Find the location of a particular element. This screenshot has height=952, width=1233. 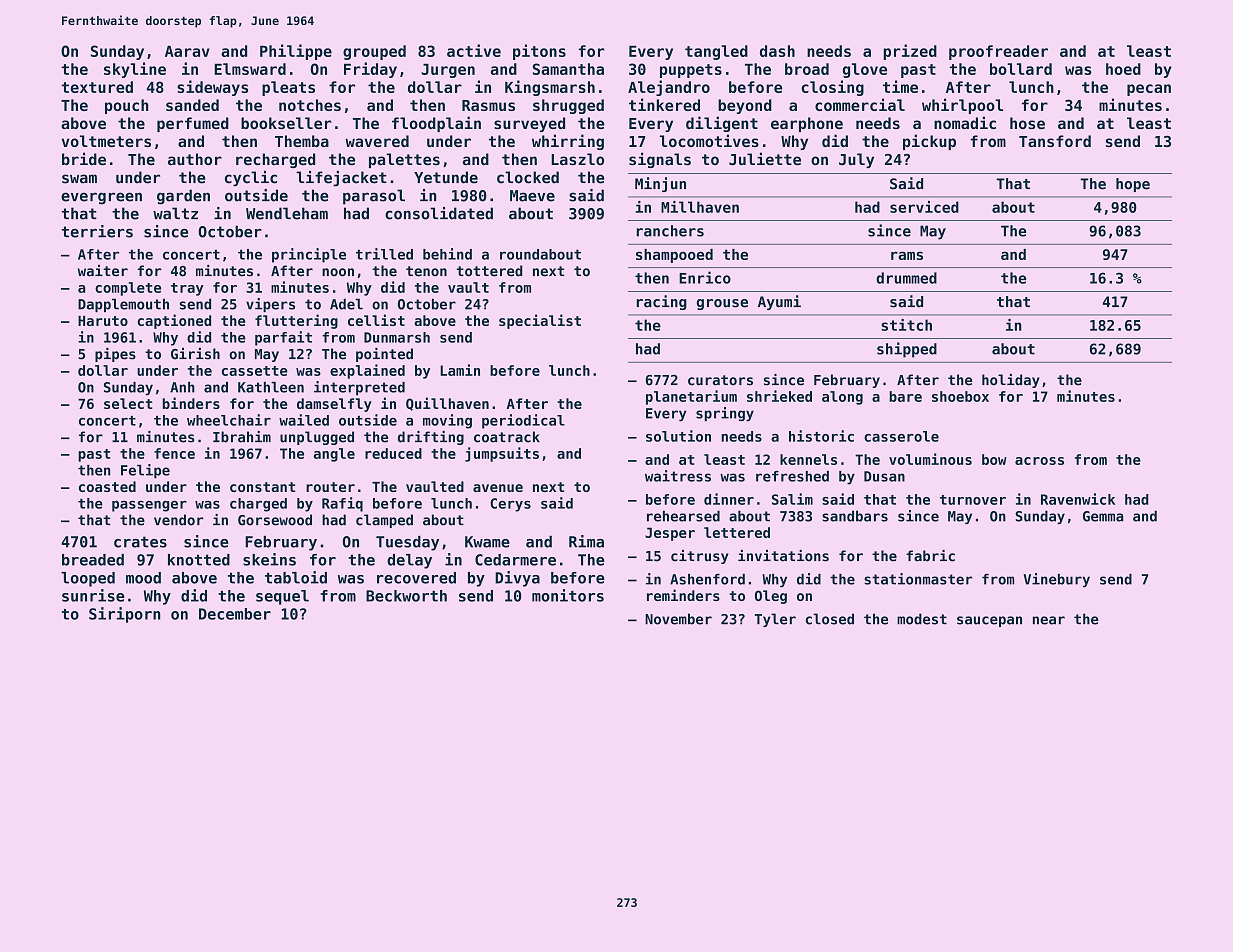

proofreader is located at coordinates (998, 52).
